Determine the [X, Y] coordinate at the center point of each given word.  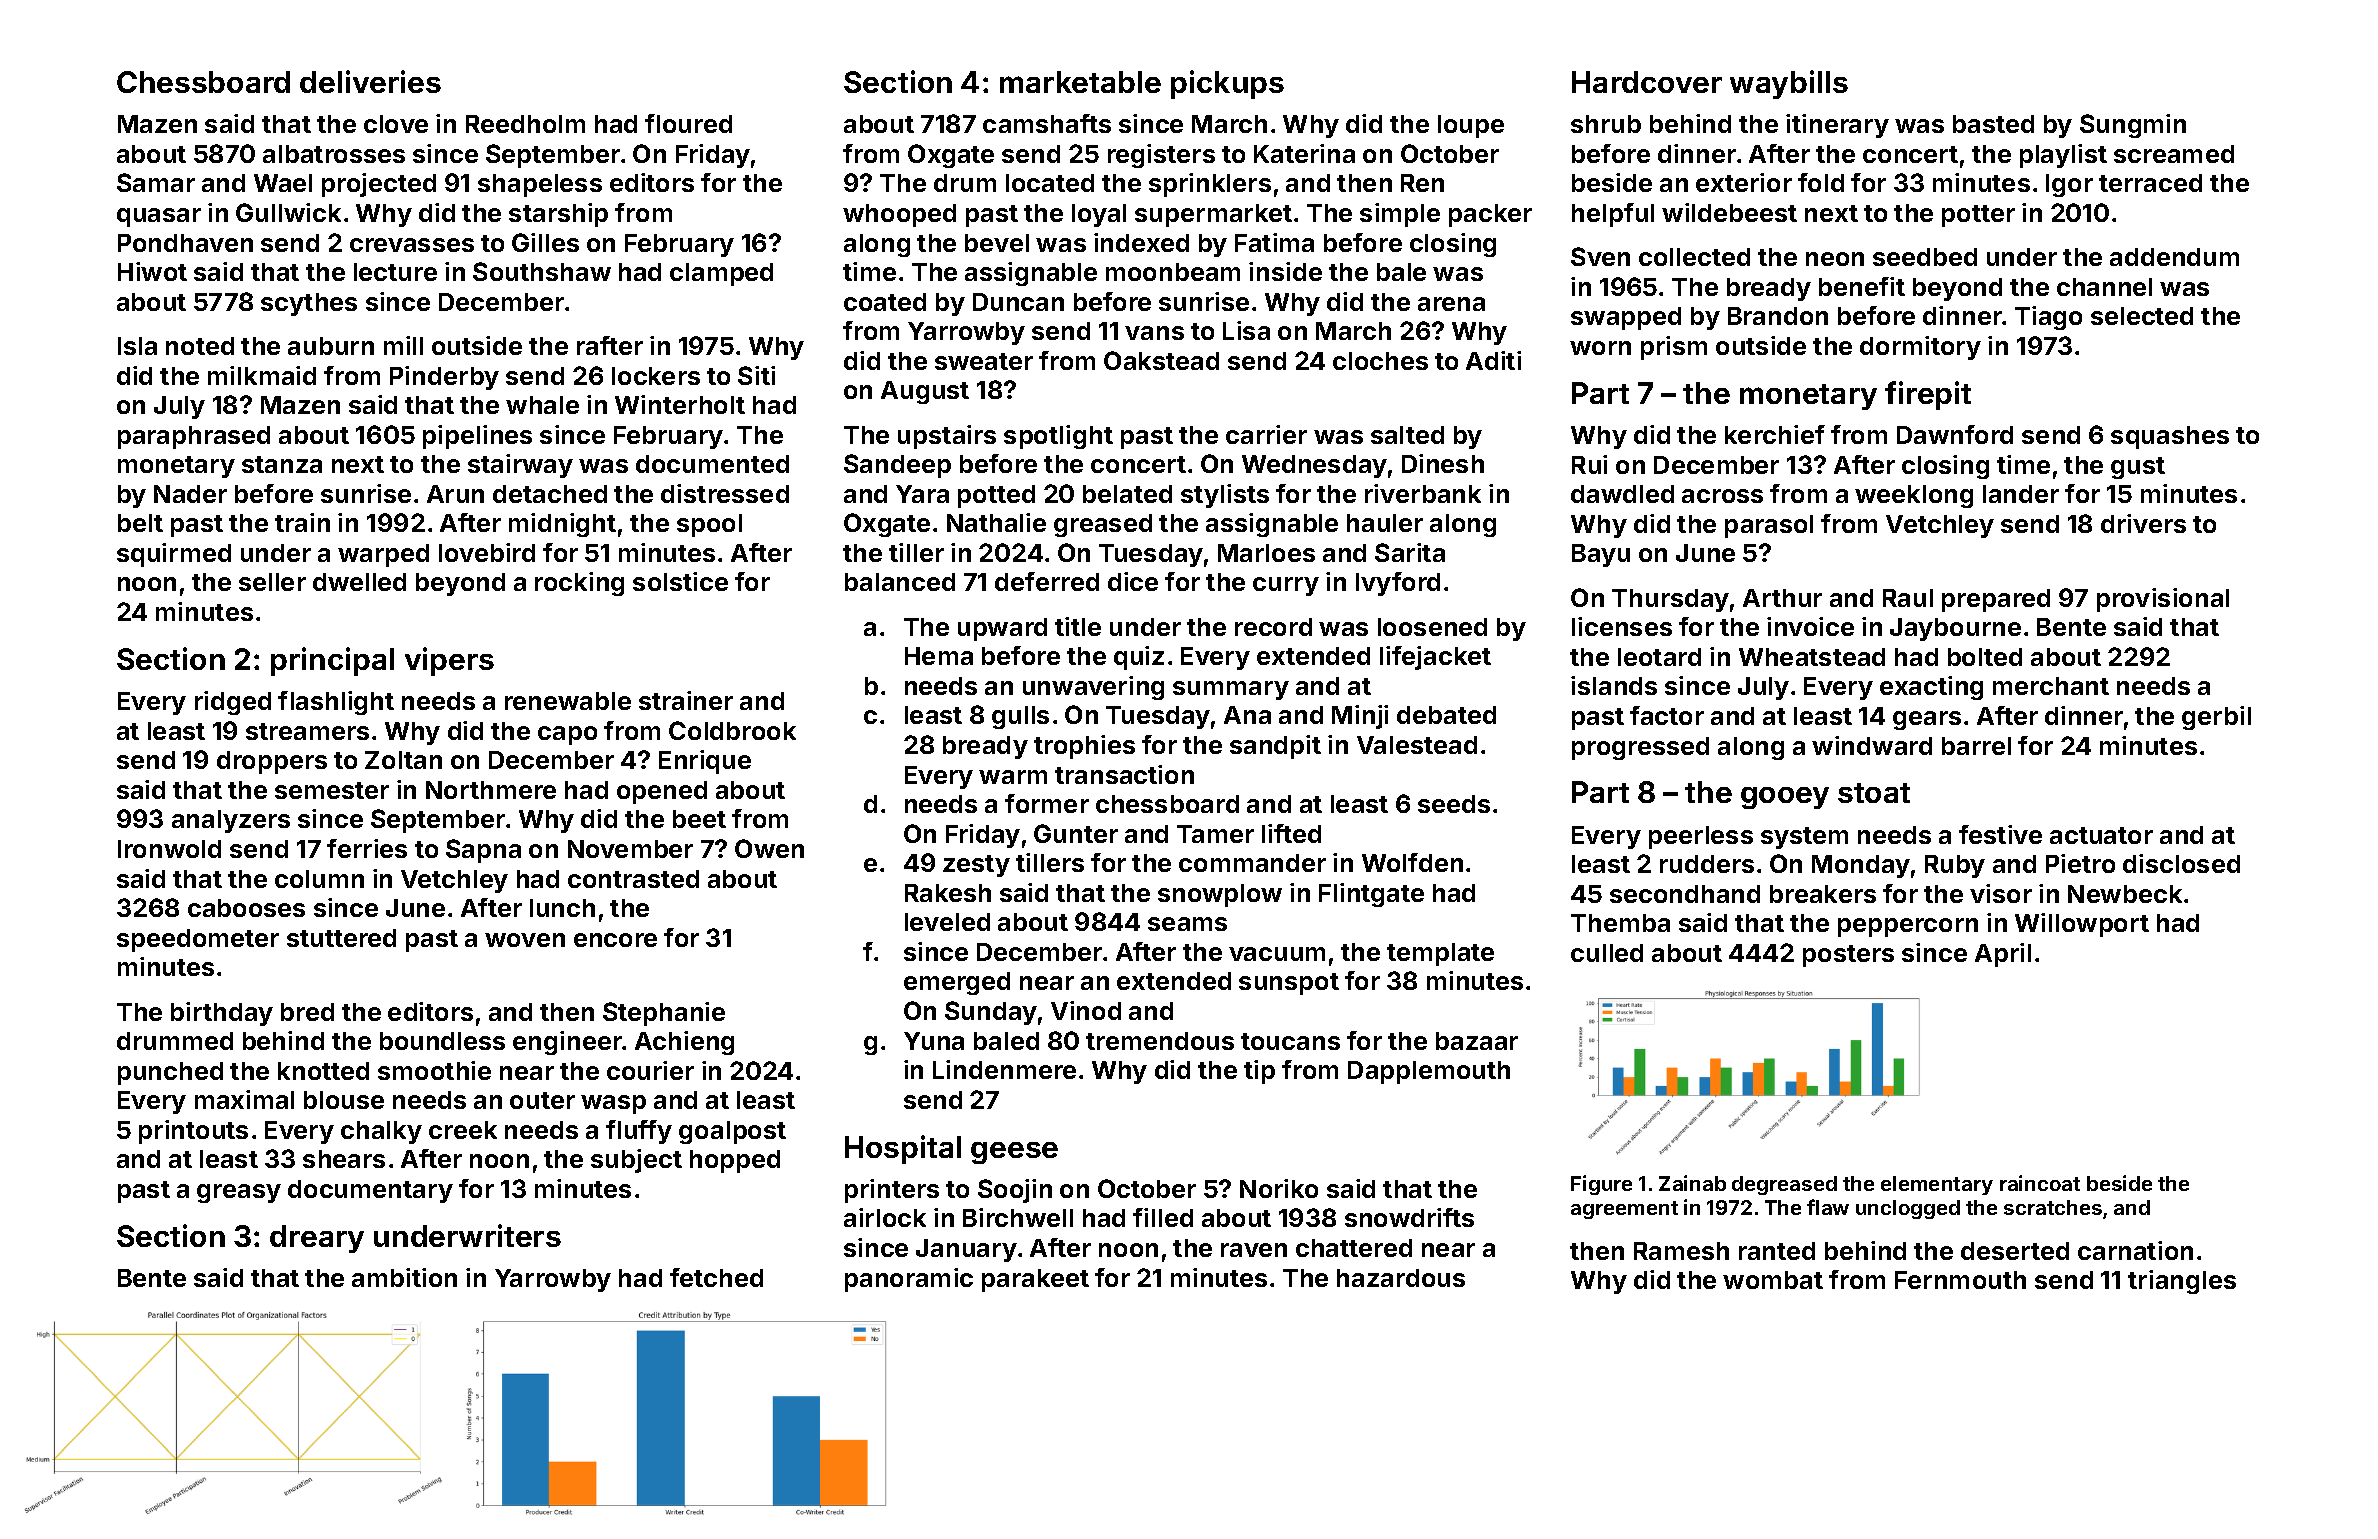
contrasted [633, 879]
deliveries [370, 81]
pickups [1227, 84]
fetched [716, 1277]
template [1440, 954]
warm [1013, 777]
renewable [568, 701]
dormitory [1920, 348]
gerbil [2216, 718]
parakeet [1035, 1280]
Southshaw [542, 271]
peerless [1701, 837]
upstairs [947, 437]
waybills [1789, 84]
